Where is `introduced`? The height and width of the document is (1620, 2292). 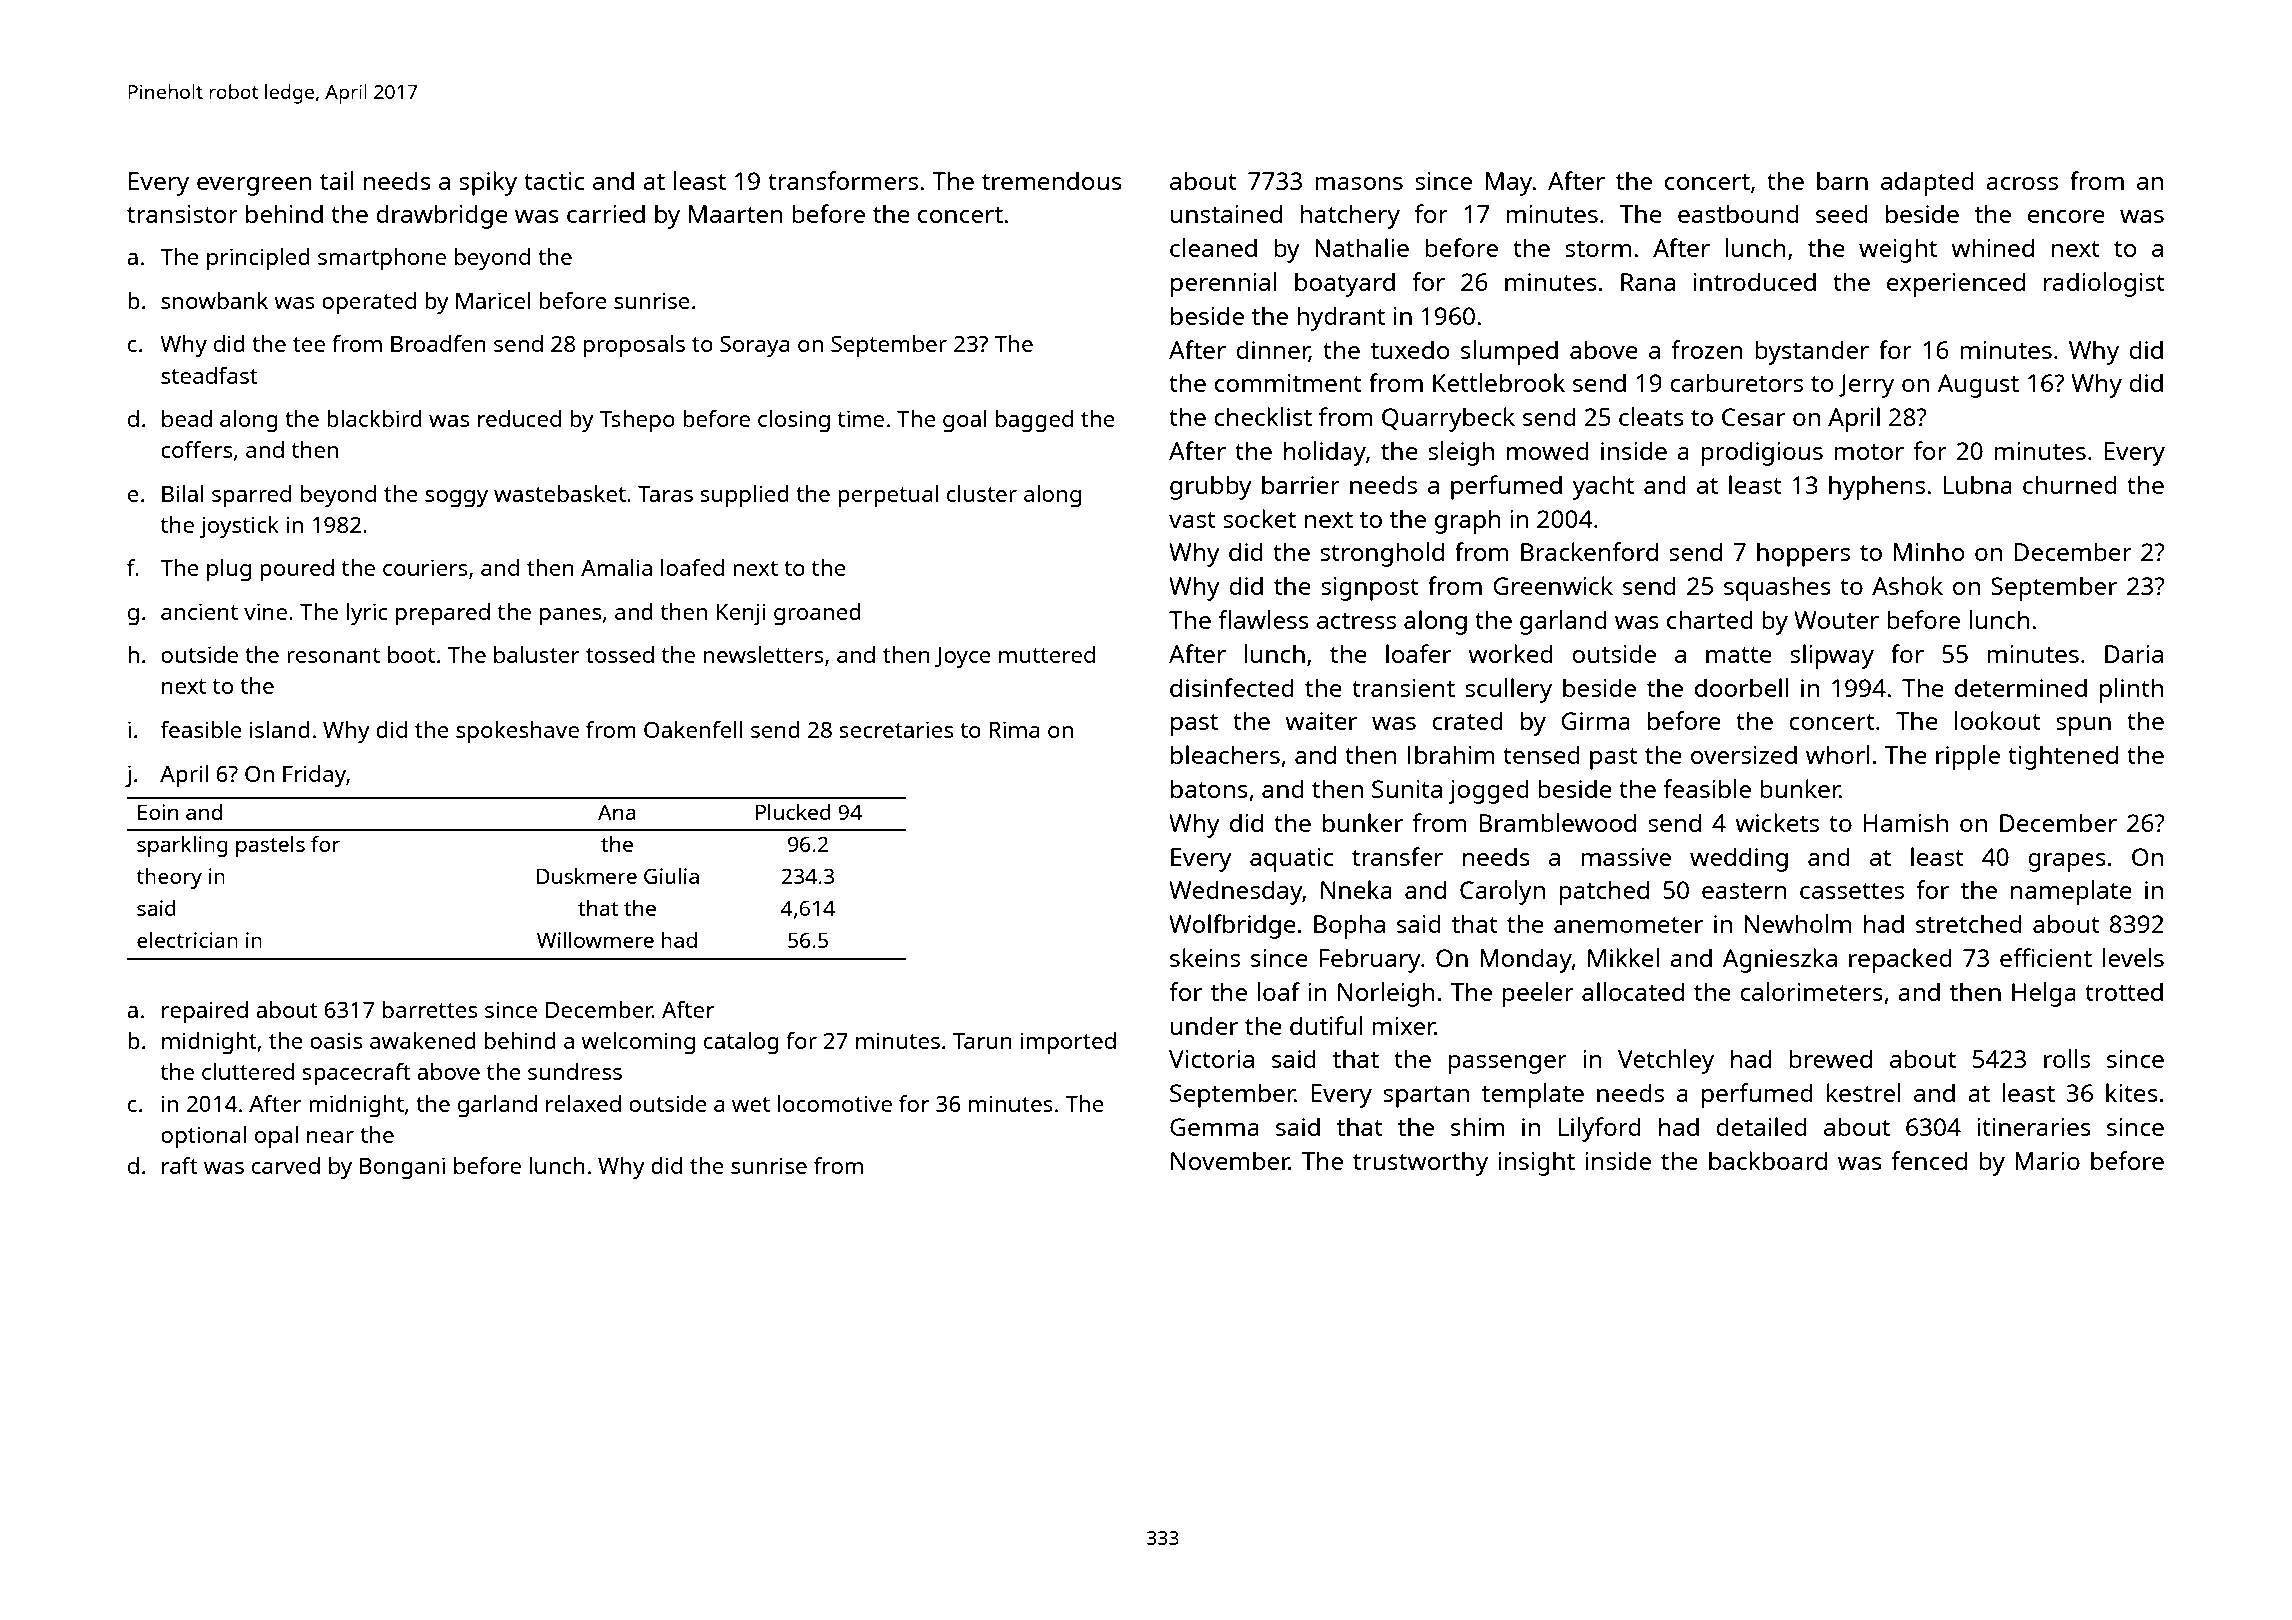 introduced is located at coordinates (1755, 281).
